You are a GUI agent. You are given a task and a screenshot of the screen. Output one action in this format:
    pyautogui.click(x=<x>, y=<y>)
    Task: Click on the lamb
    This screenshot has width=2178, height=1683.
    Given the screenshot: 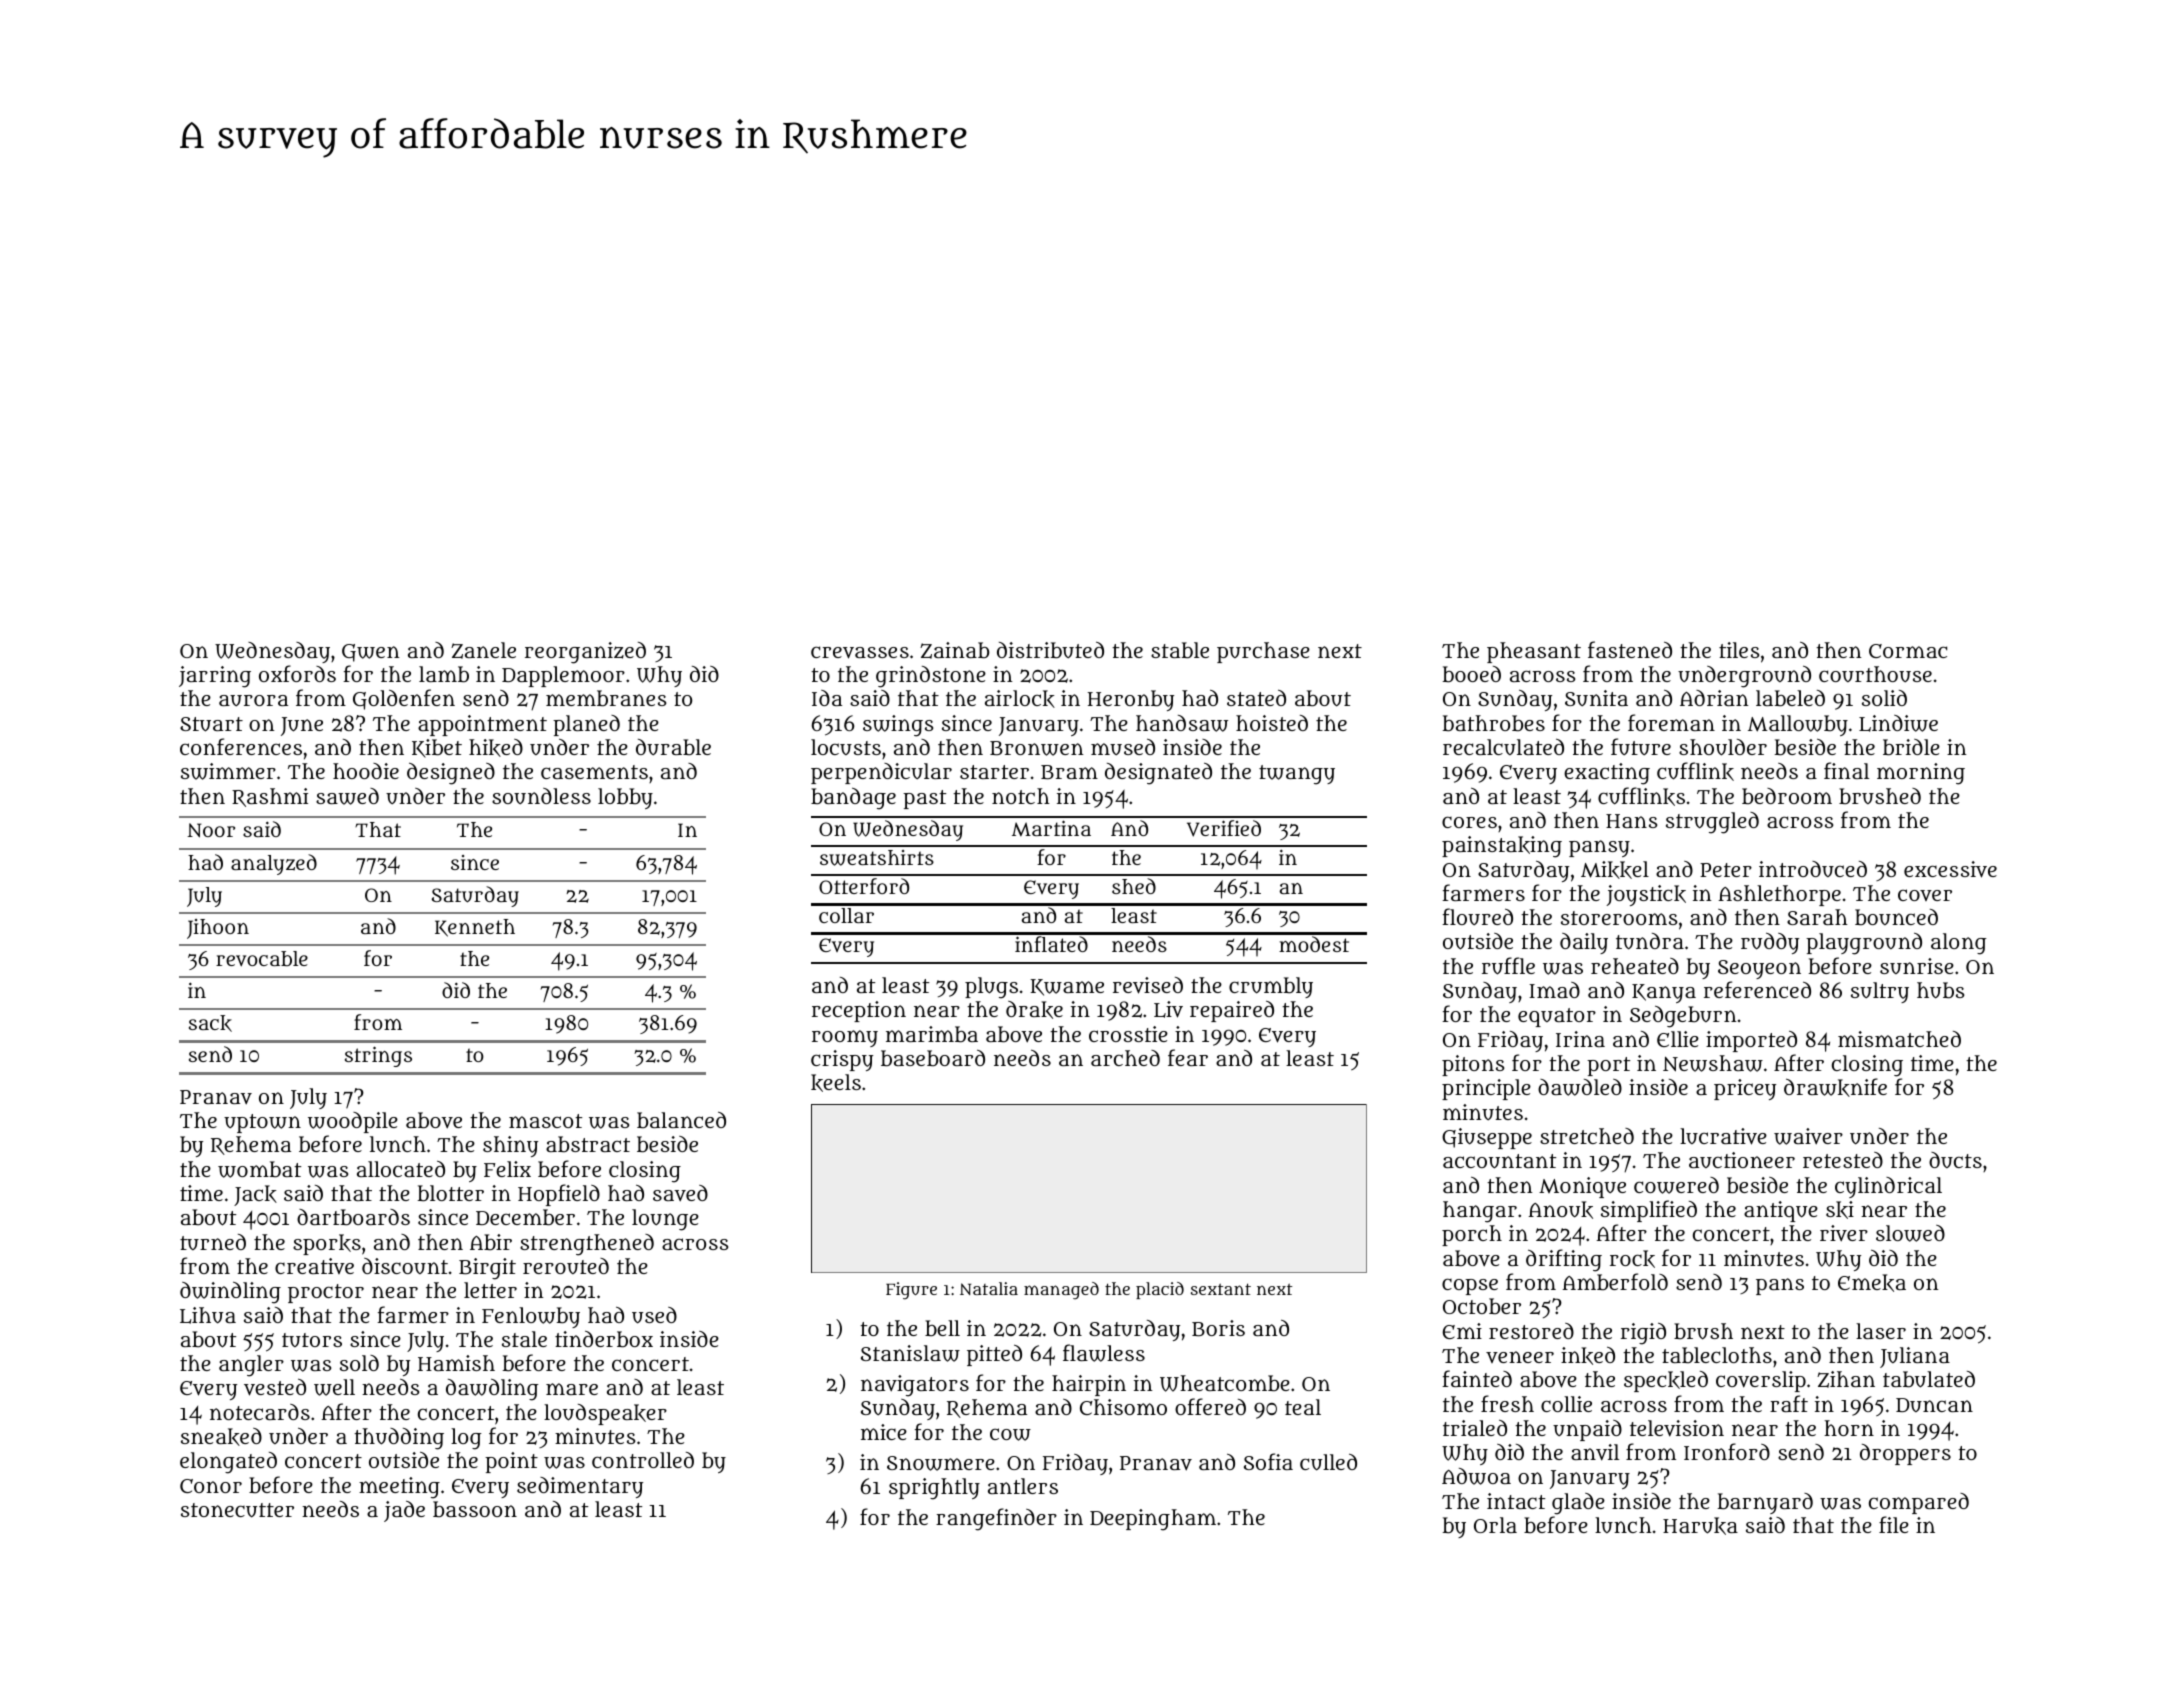 What is the action you would take?
    pyautogui.click(x=444, y=674)
